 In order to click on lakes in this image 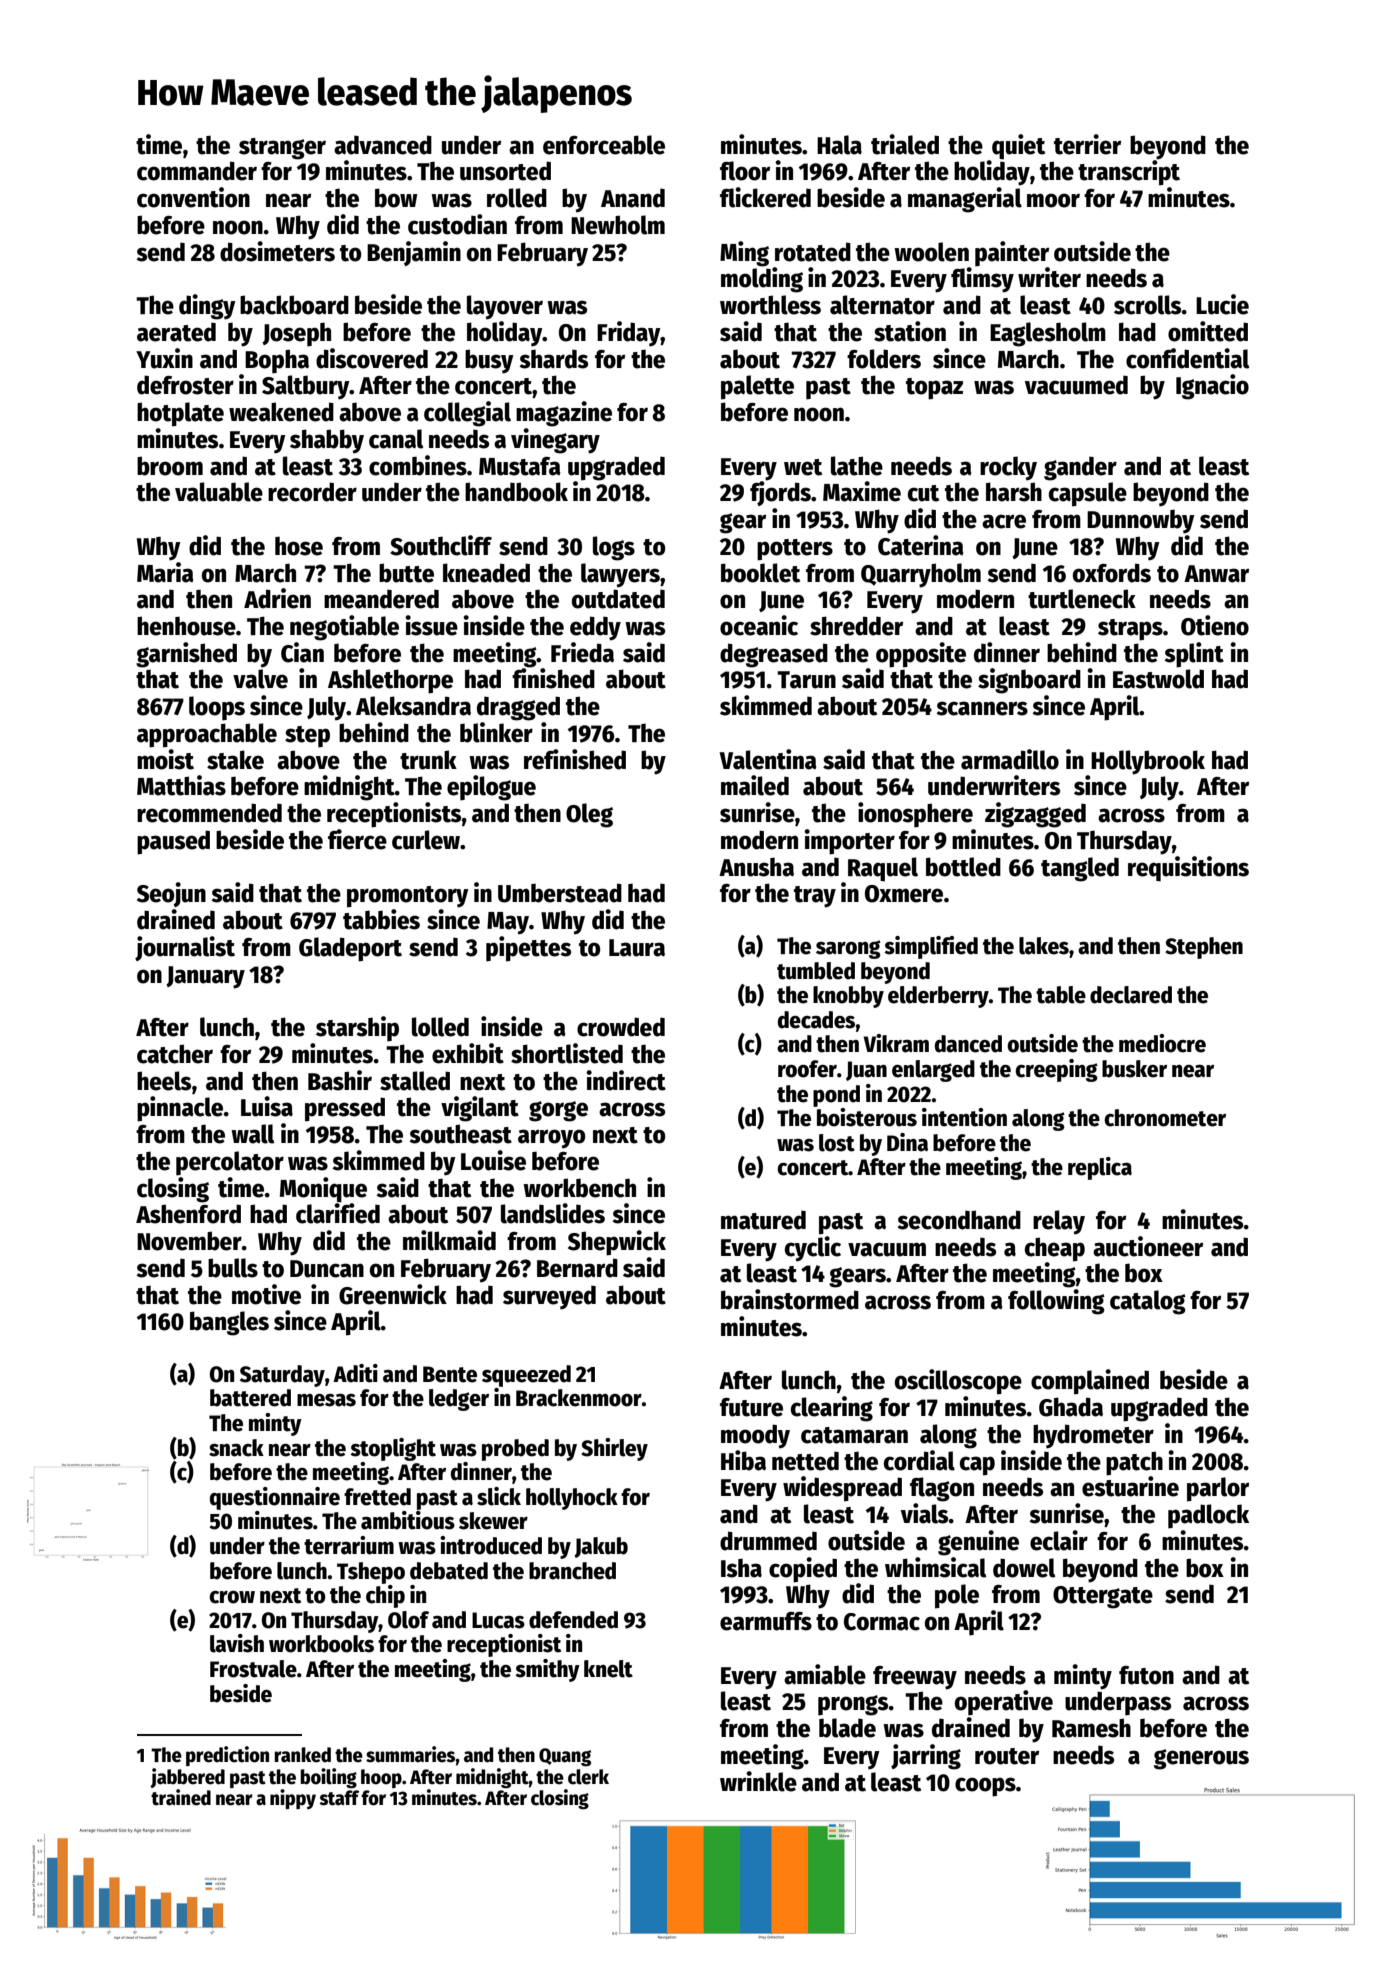, I will do `click(1044, 946)`.
